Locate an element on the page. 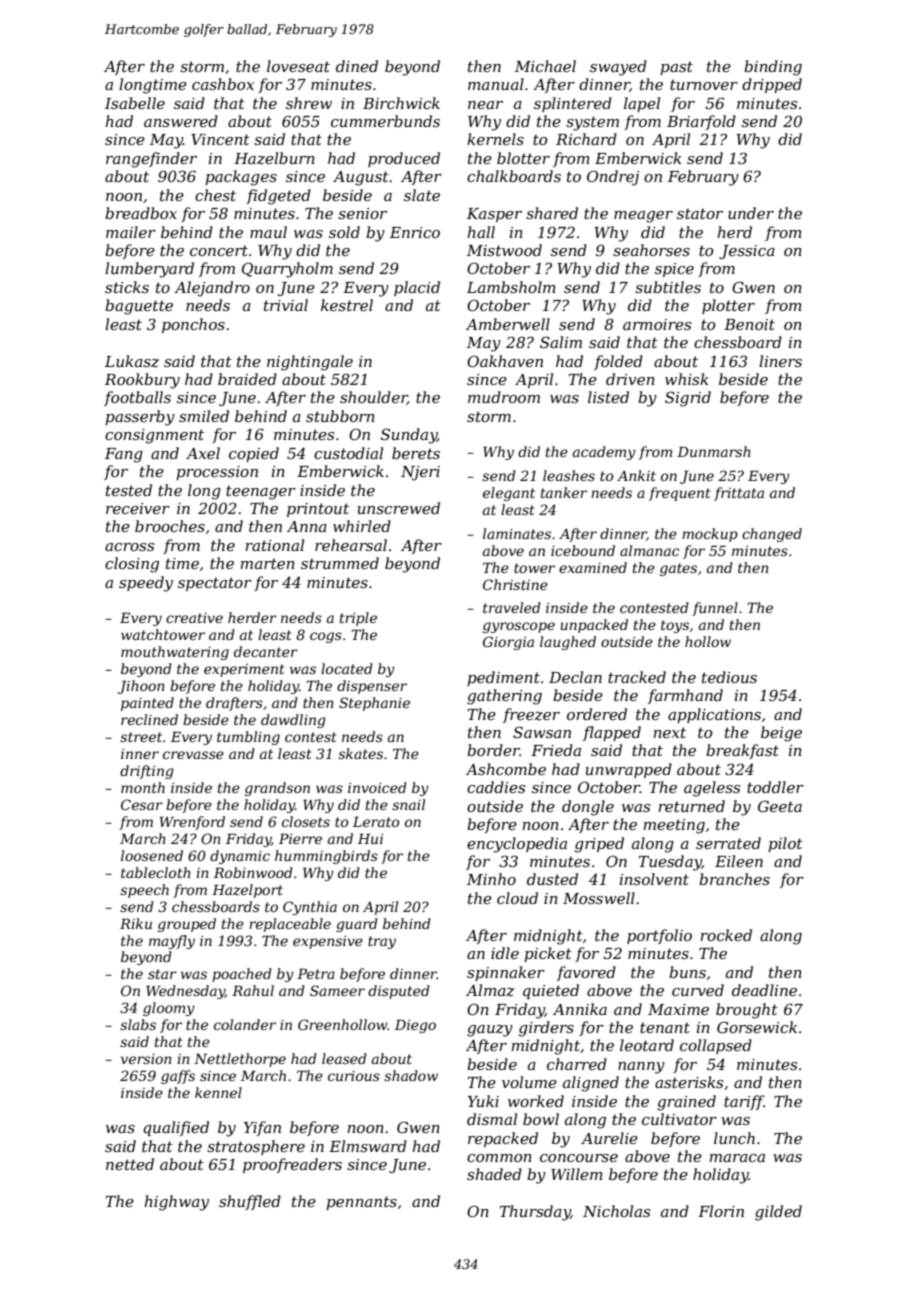 This document has width=908, height=1316. Isabelle is located at coordinates (135, 103).
